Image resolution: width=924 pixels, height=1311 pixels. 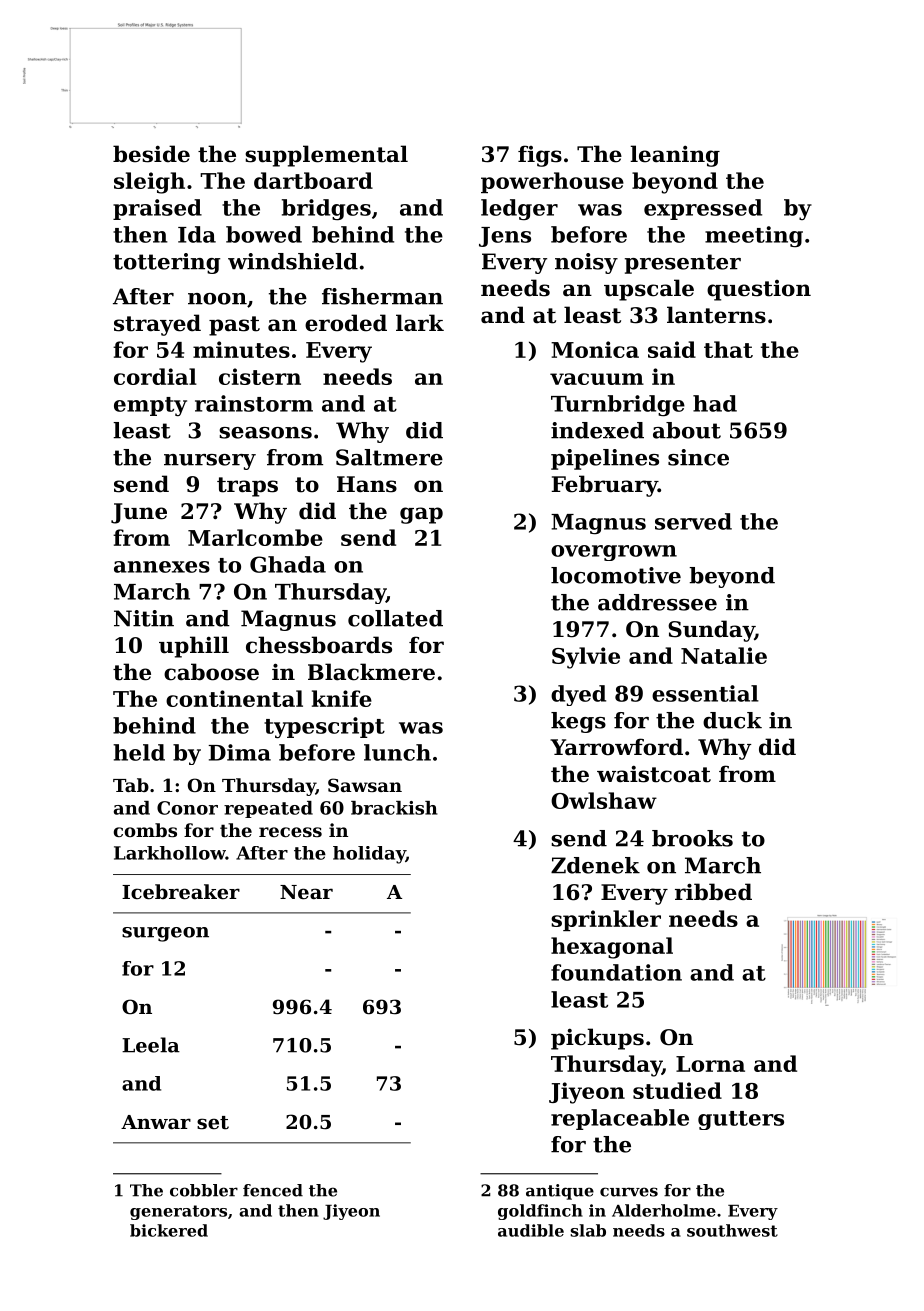 I want to click on Nitin, so click(x=144, y=618).
